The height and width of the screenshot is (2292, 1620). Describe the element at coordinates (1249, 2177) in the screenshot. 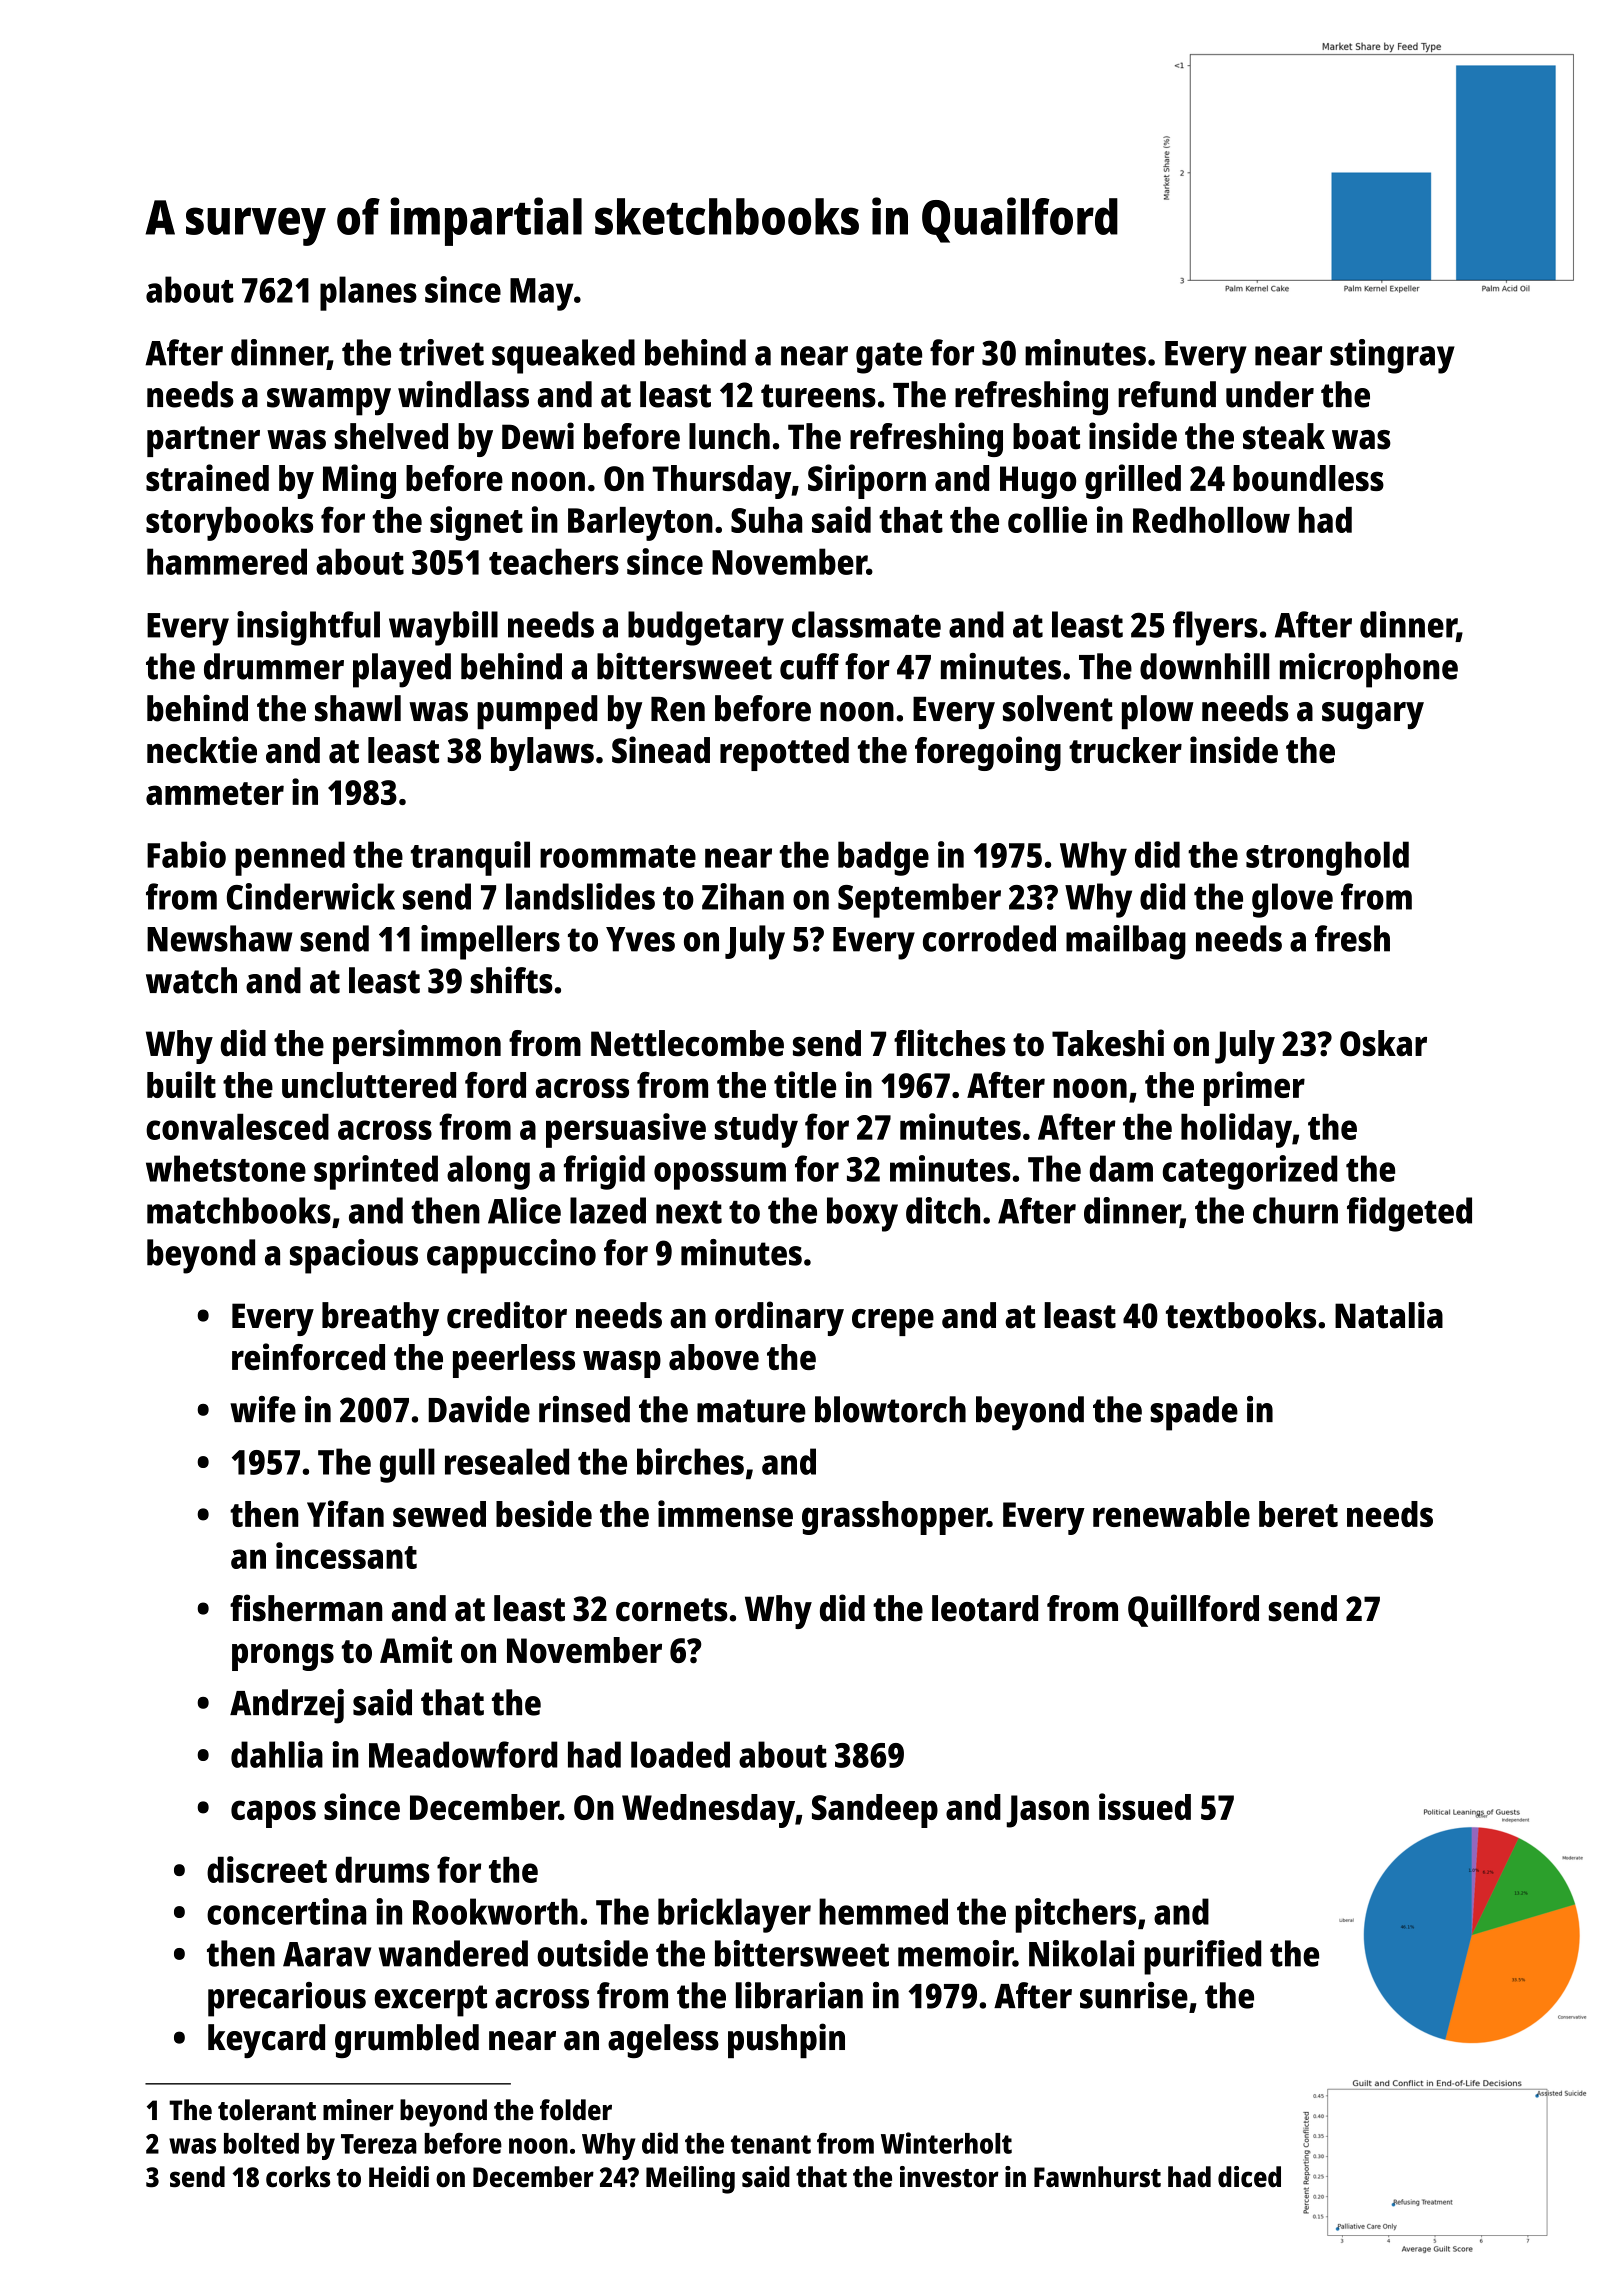

I see `diced` at that location.
